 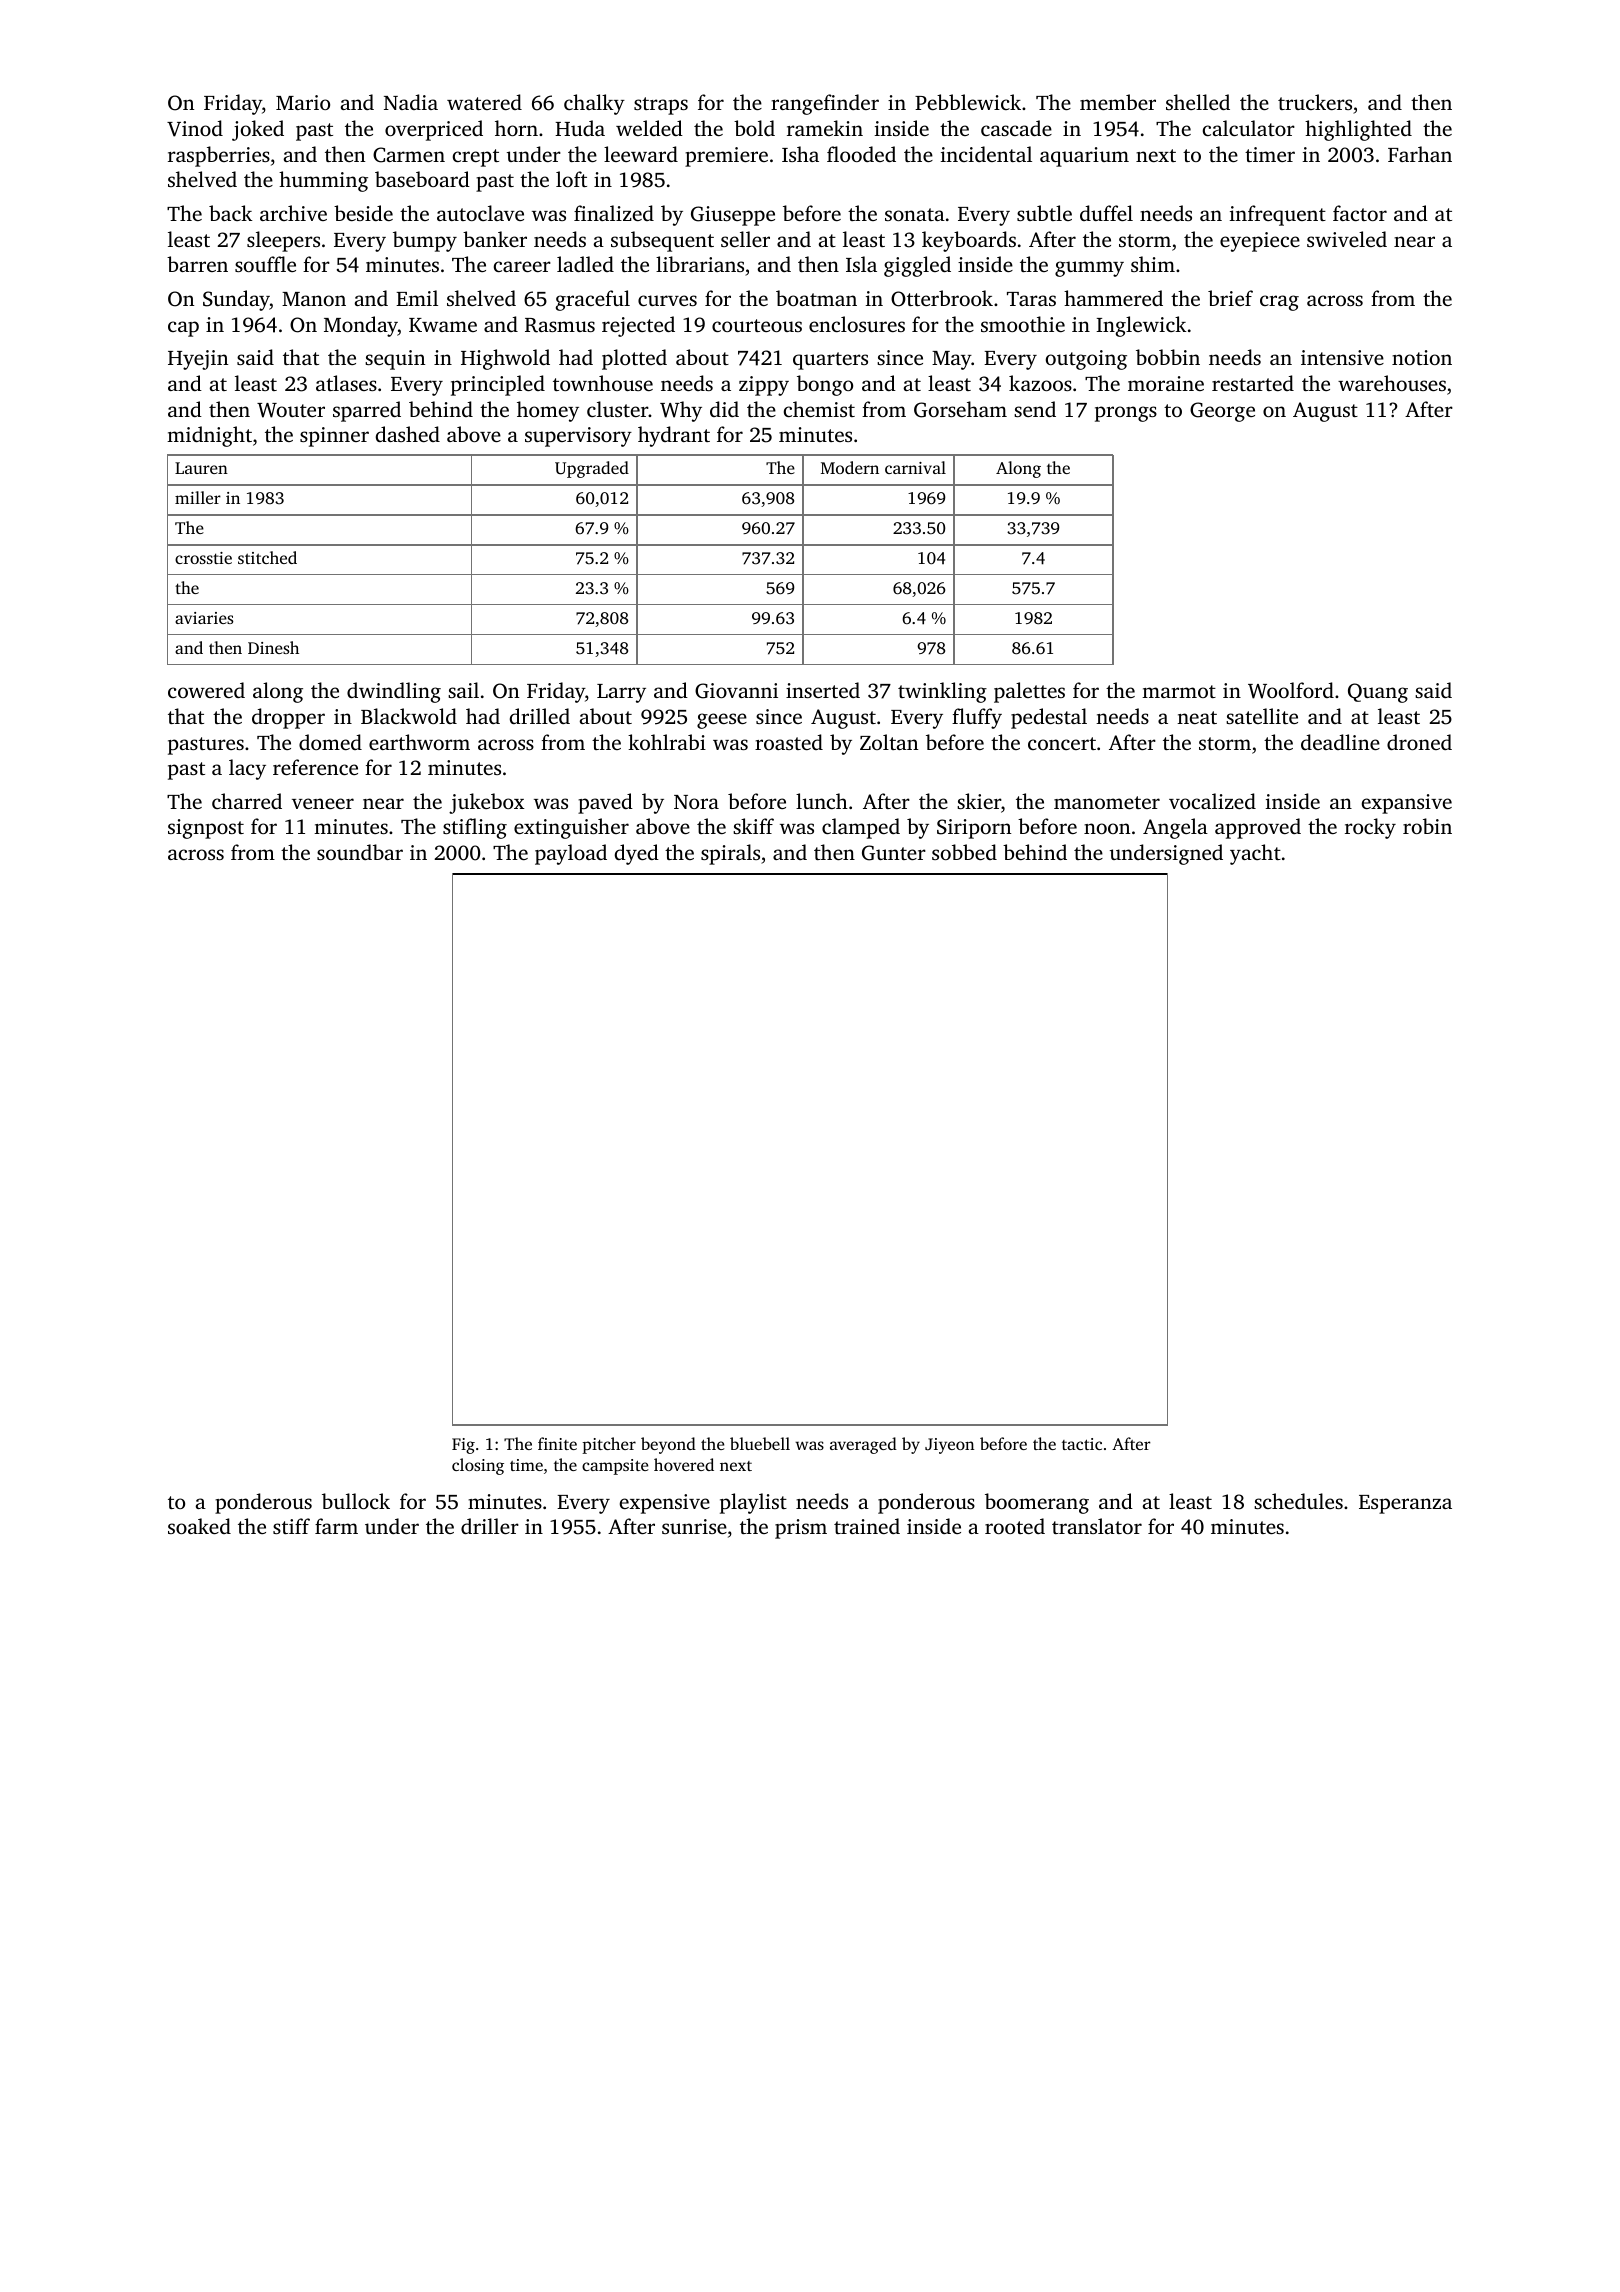 What do you see at coordinates (1118, 102) in the screenshot?
I see `member` at bounding box center [1118, 102].
